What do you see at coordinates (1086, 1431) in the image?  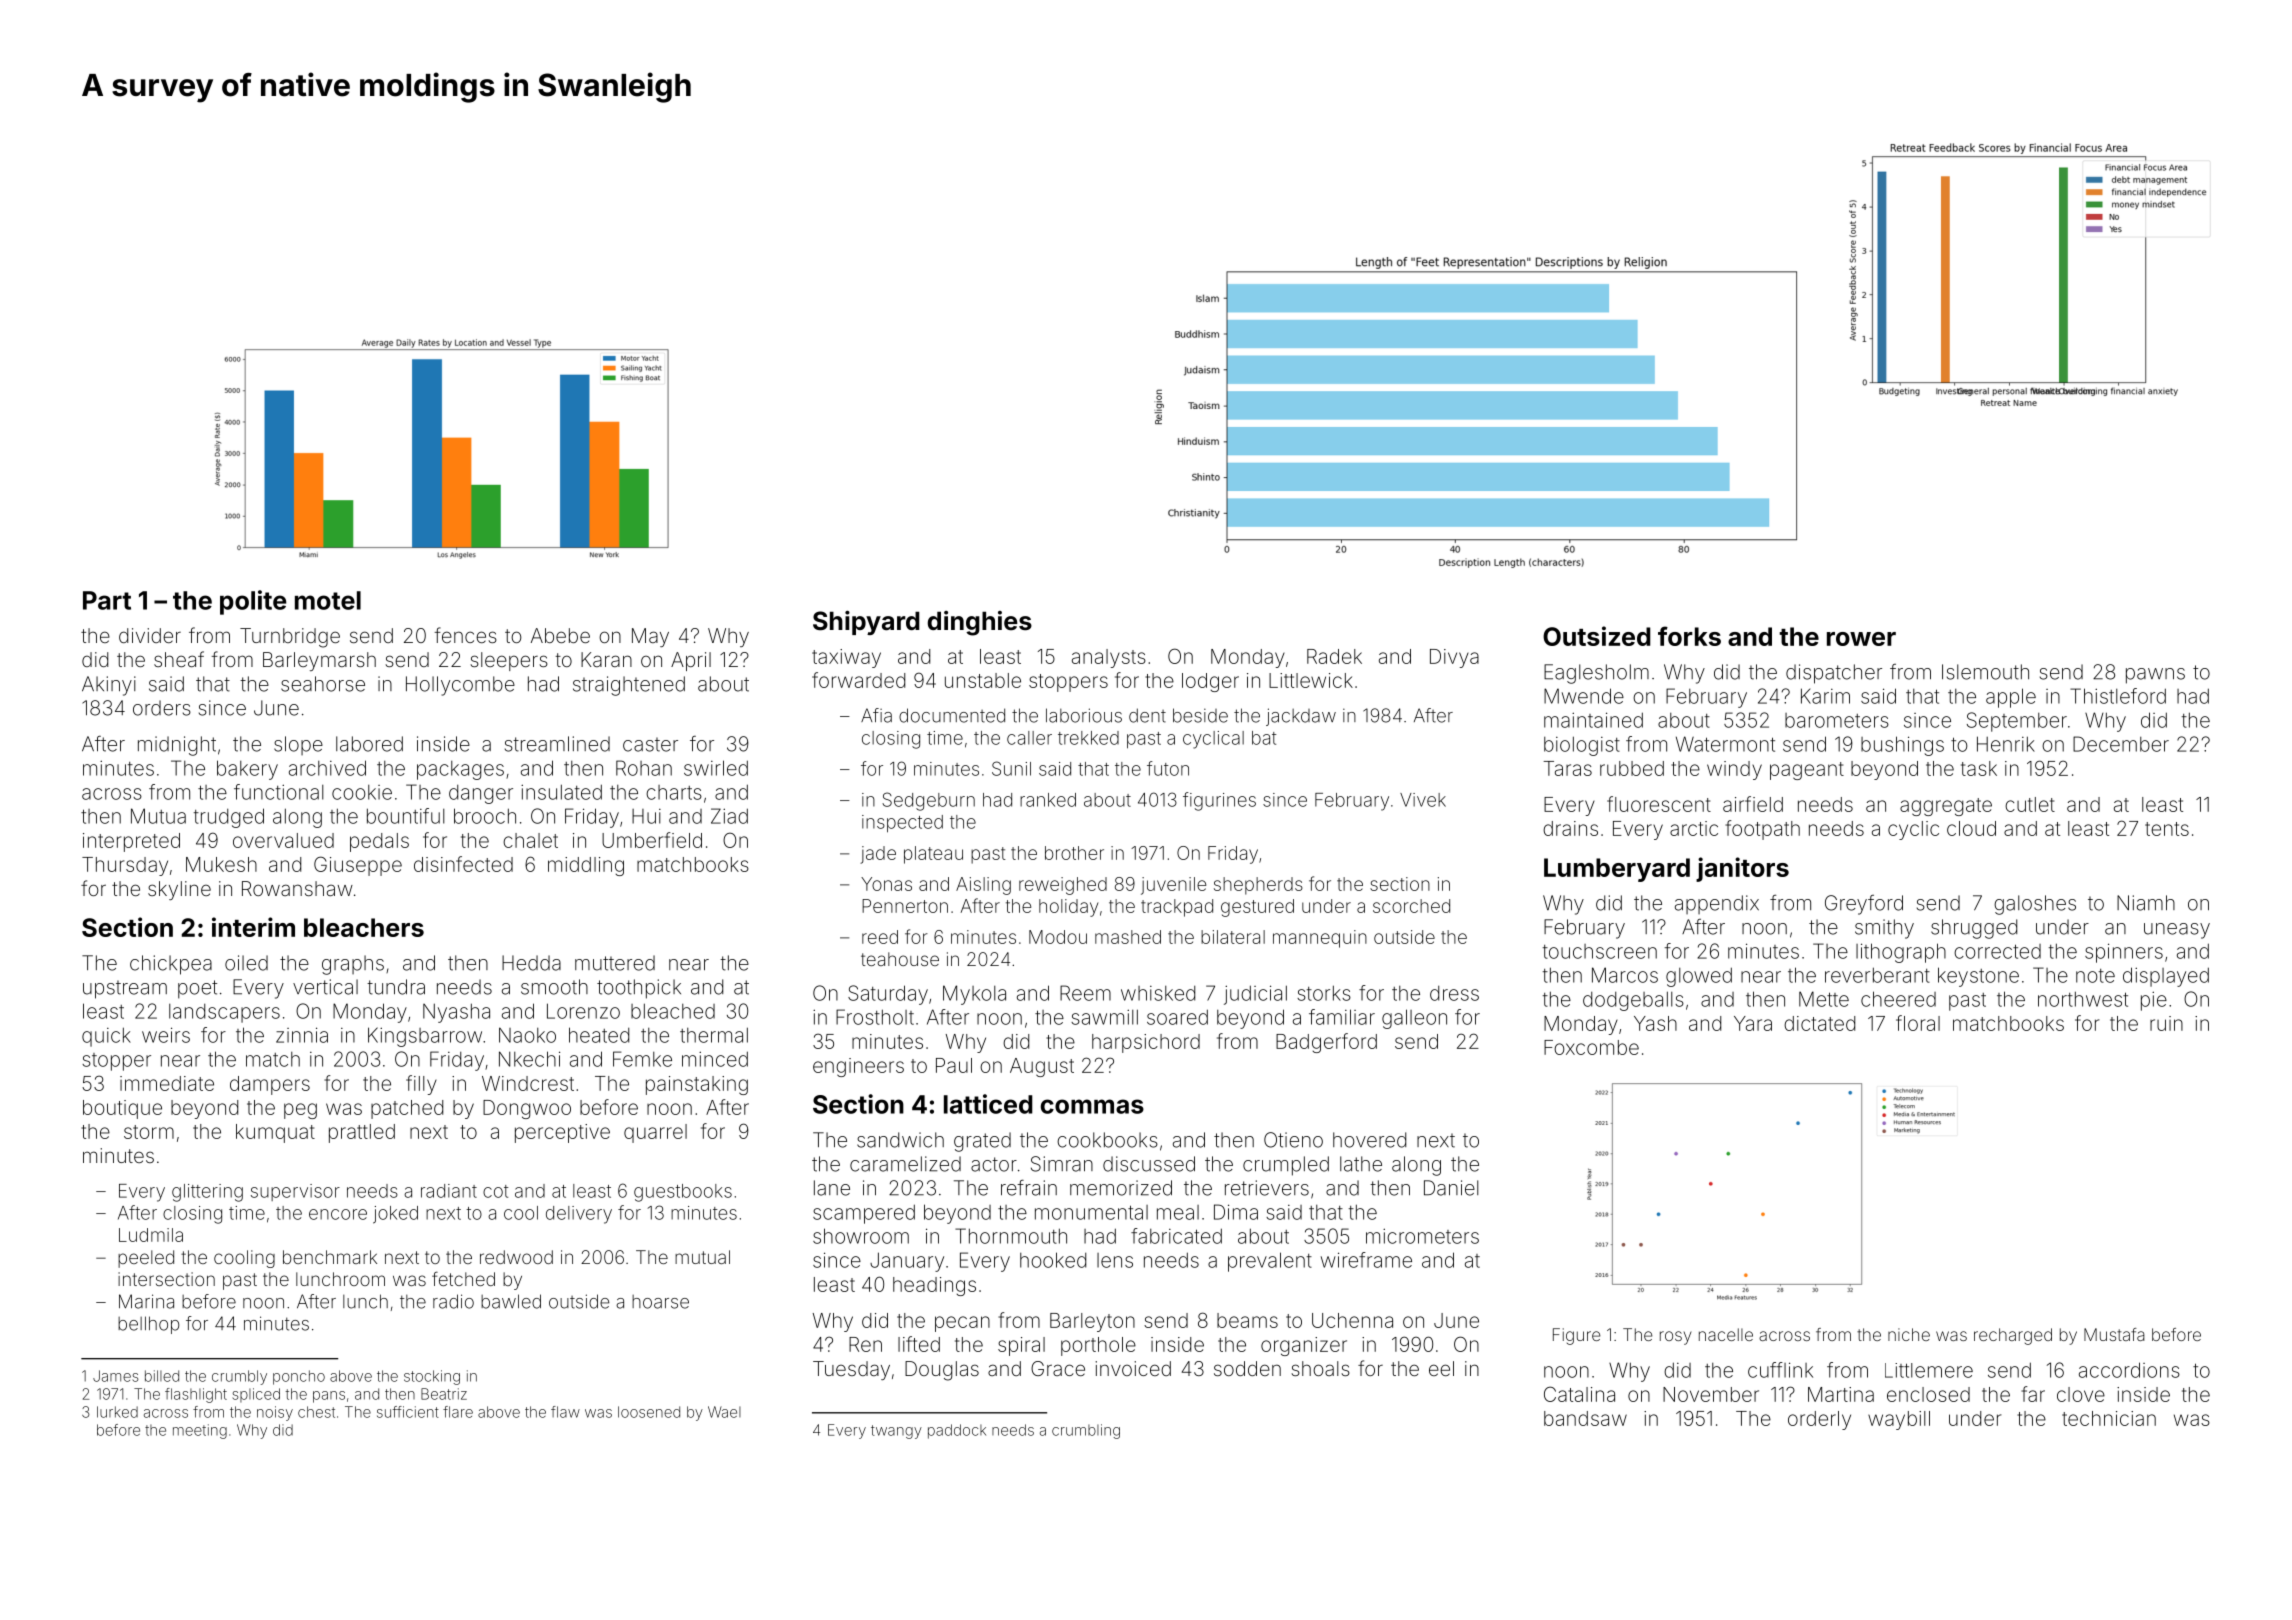 I see `crumbling` at bounding box center [1086, 1431].
